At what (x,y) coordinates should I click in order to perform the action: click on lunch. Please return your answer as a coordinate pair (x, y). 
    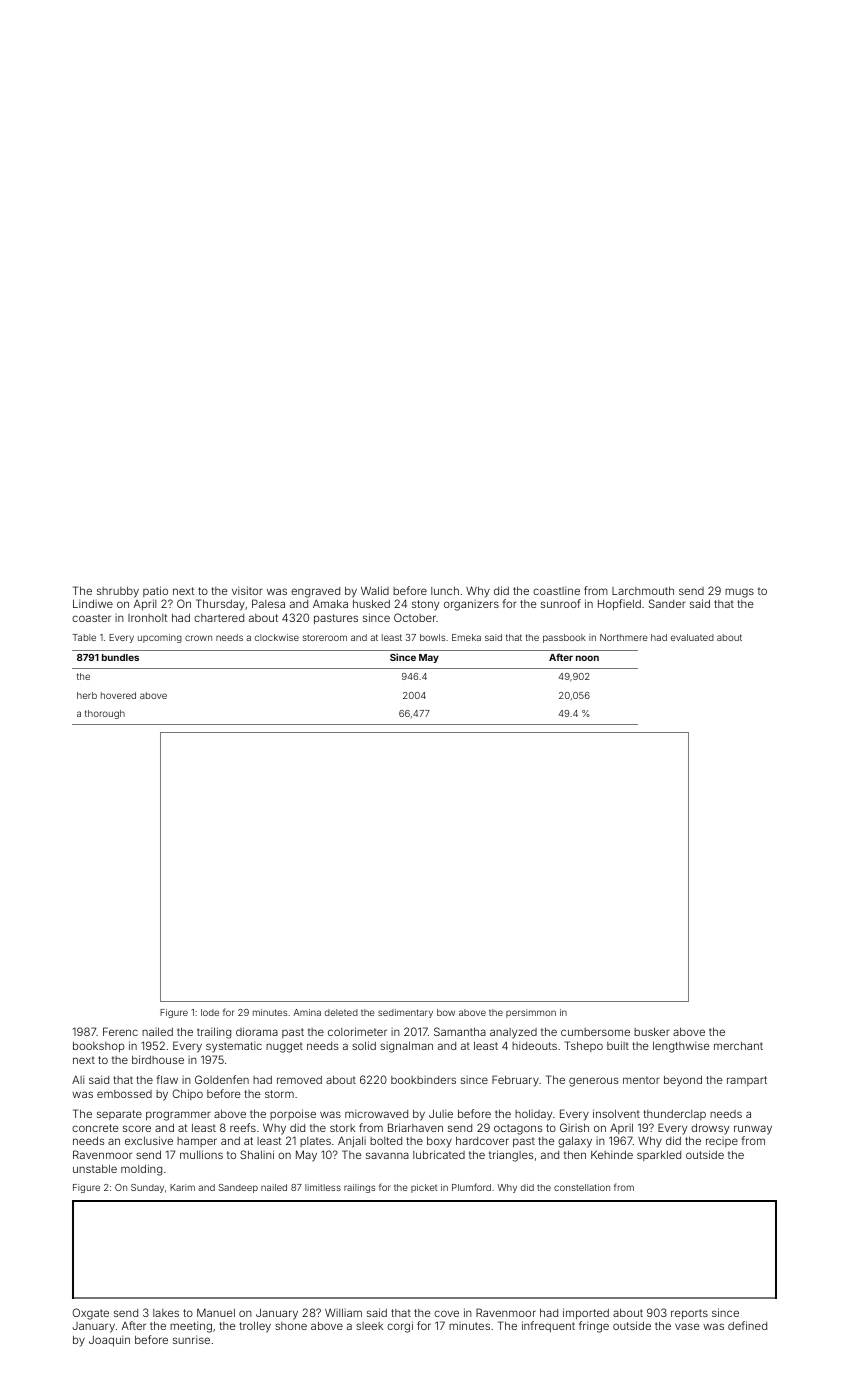
    Looking at the image, I should click on (445, 591).
